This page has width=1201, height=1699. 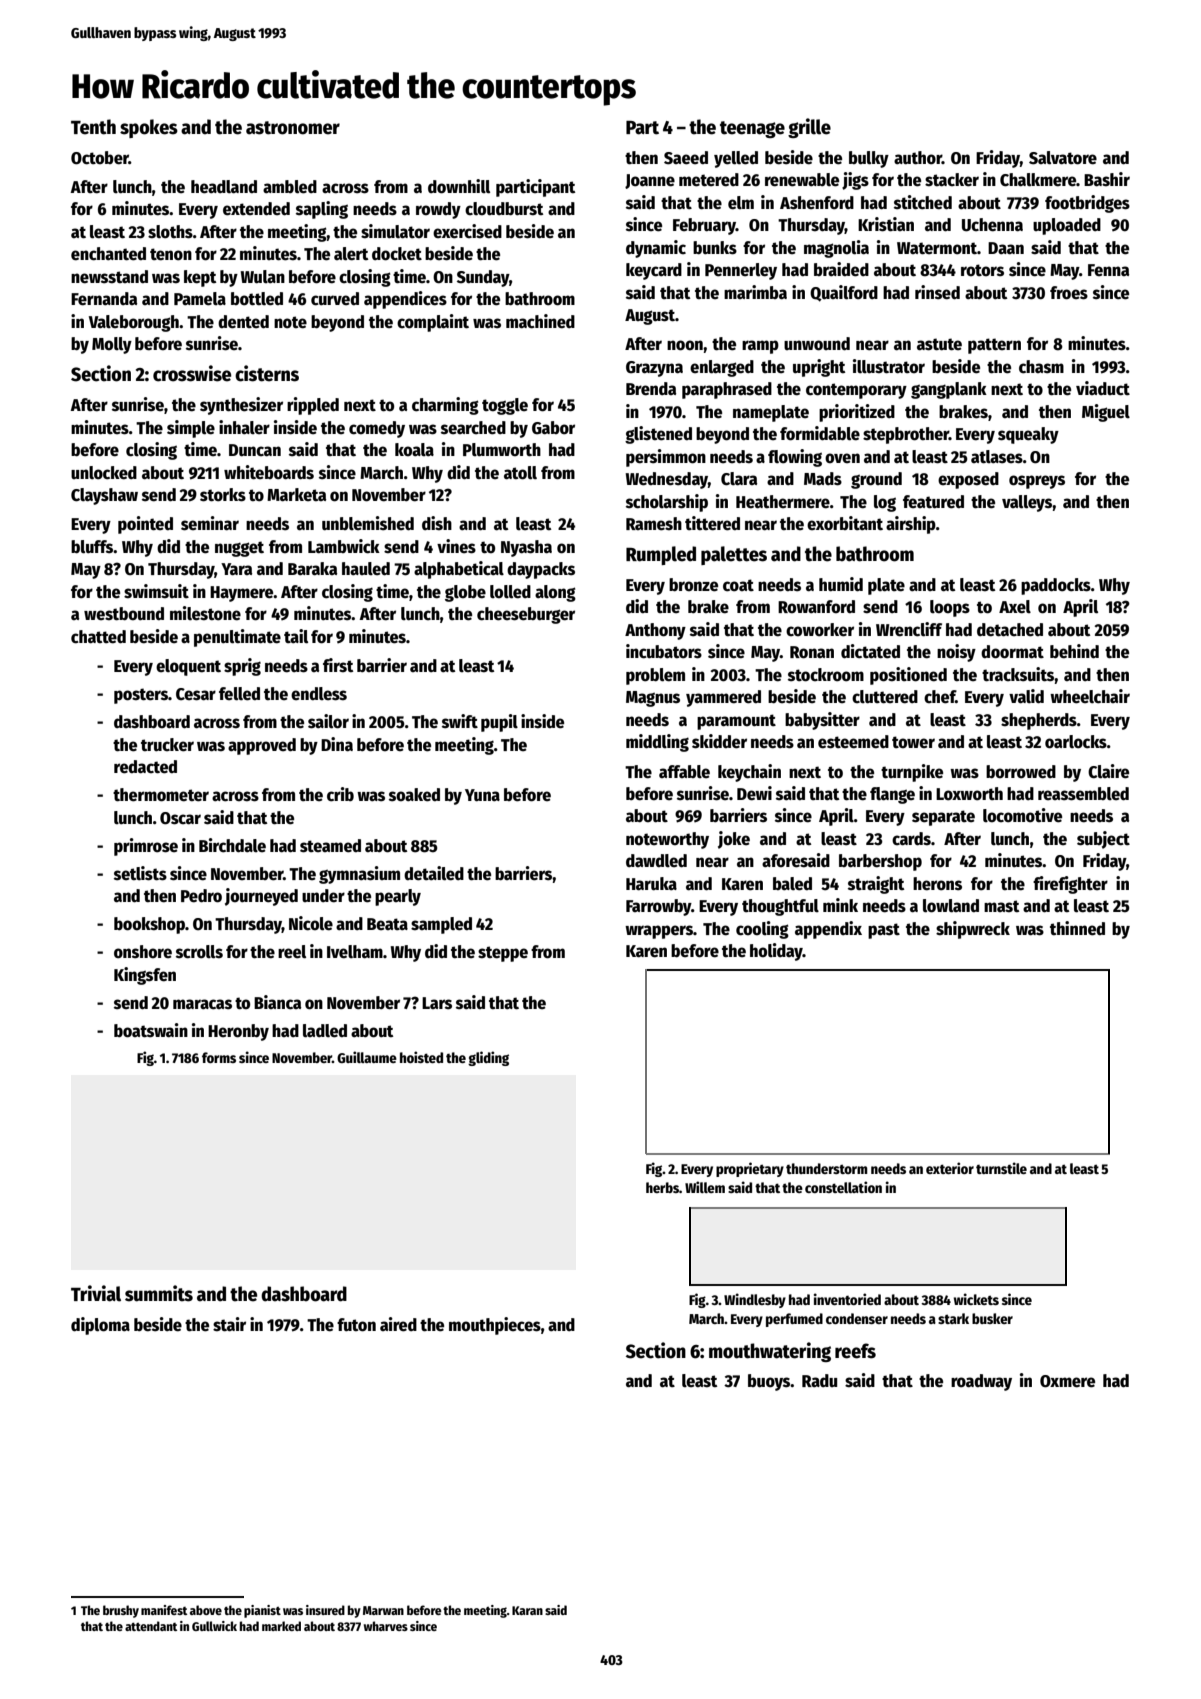 I want to click on stair, so click(x=229, y=1324).
